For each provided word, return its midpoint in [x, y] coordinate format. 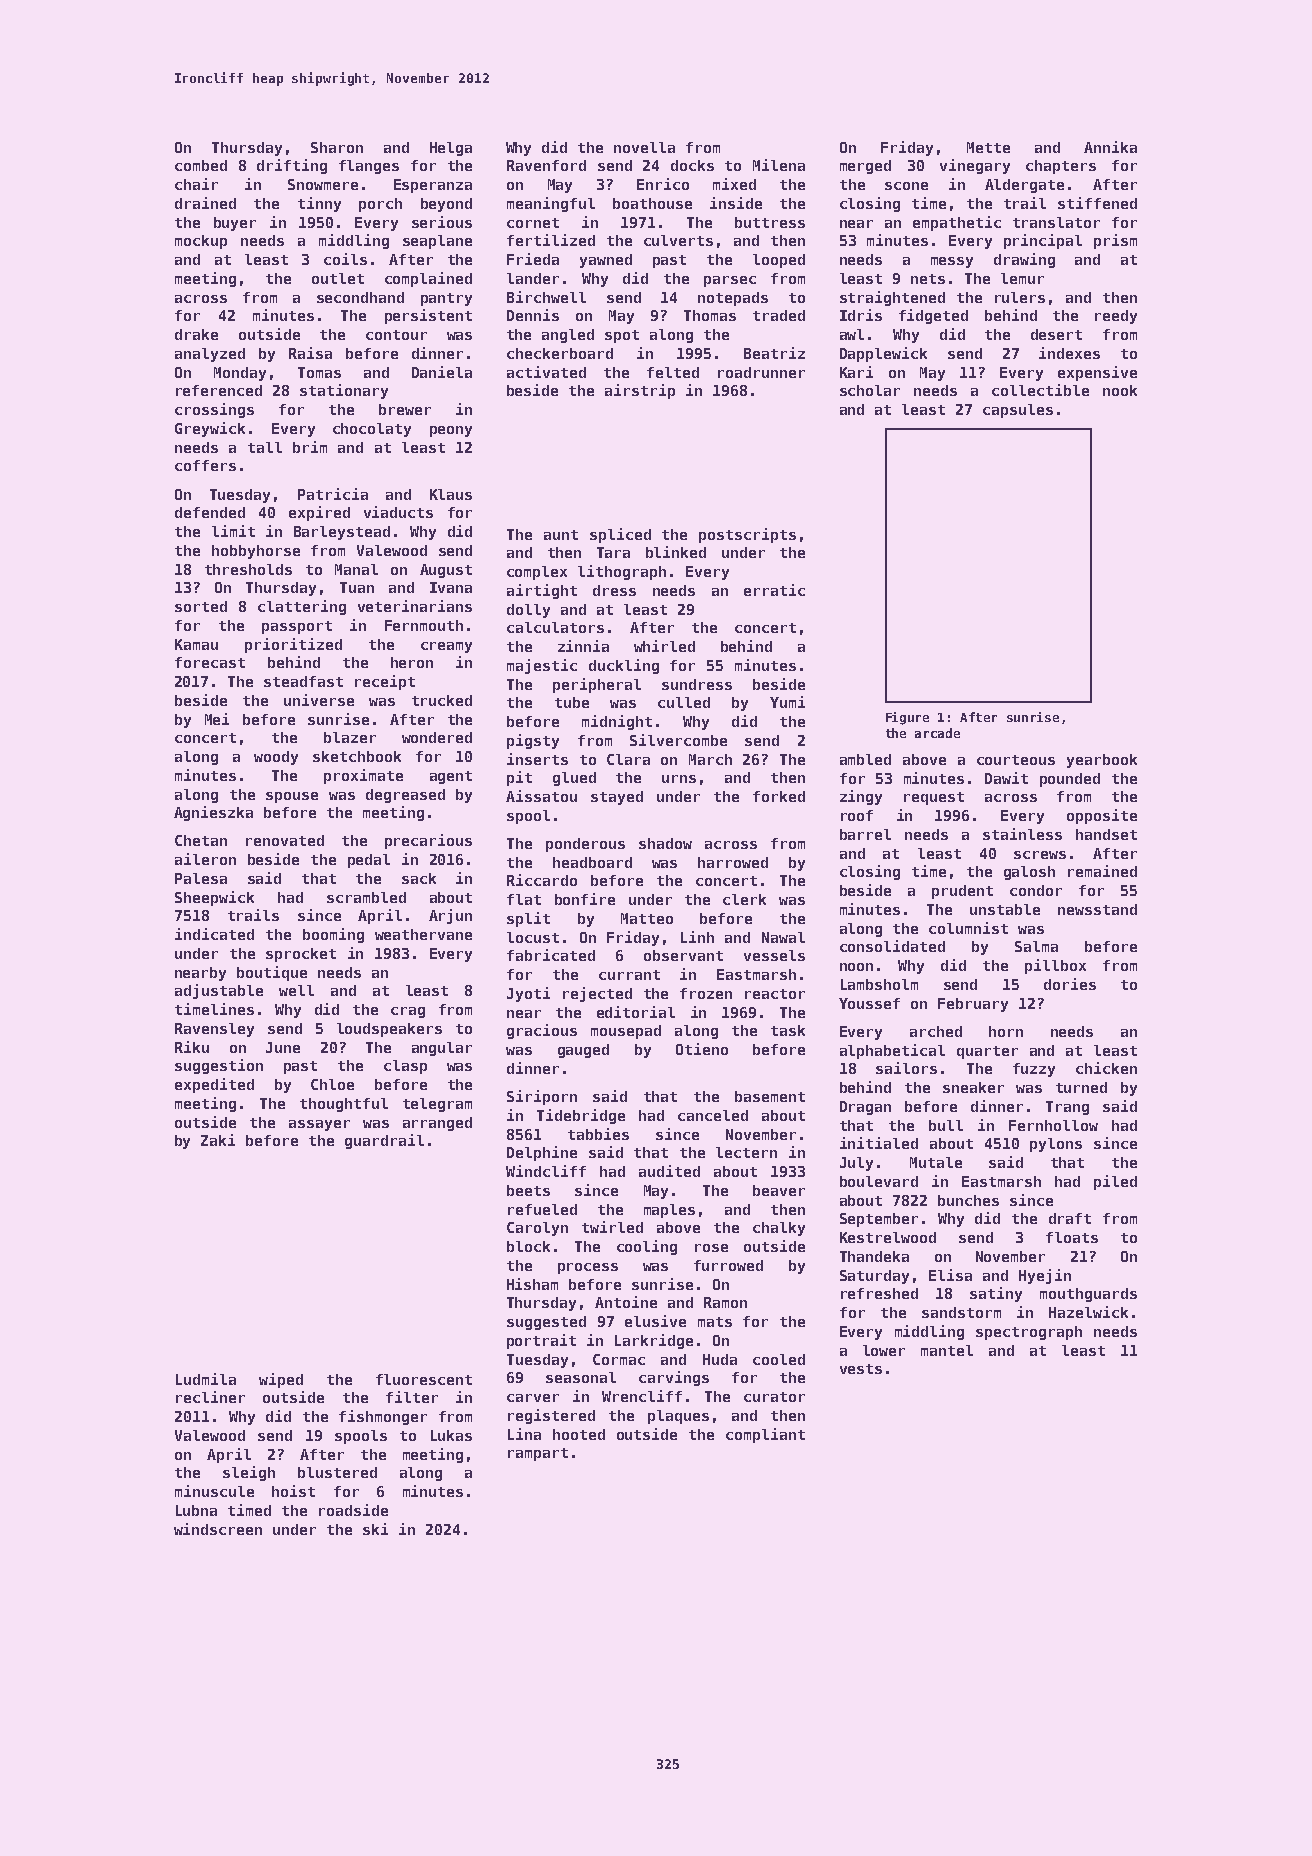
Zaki [218, 1140]
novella [644, 147]
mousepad [626, 1032]
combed [201, 165]
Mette [988, 147]
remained [1102, 871]
